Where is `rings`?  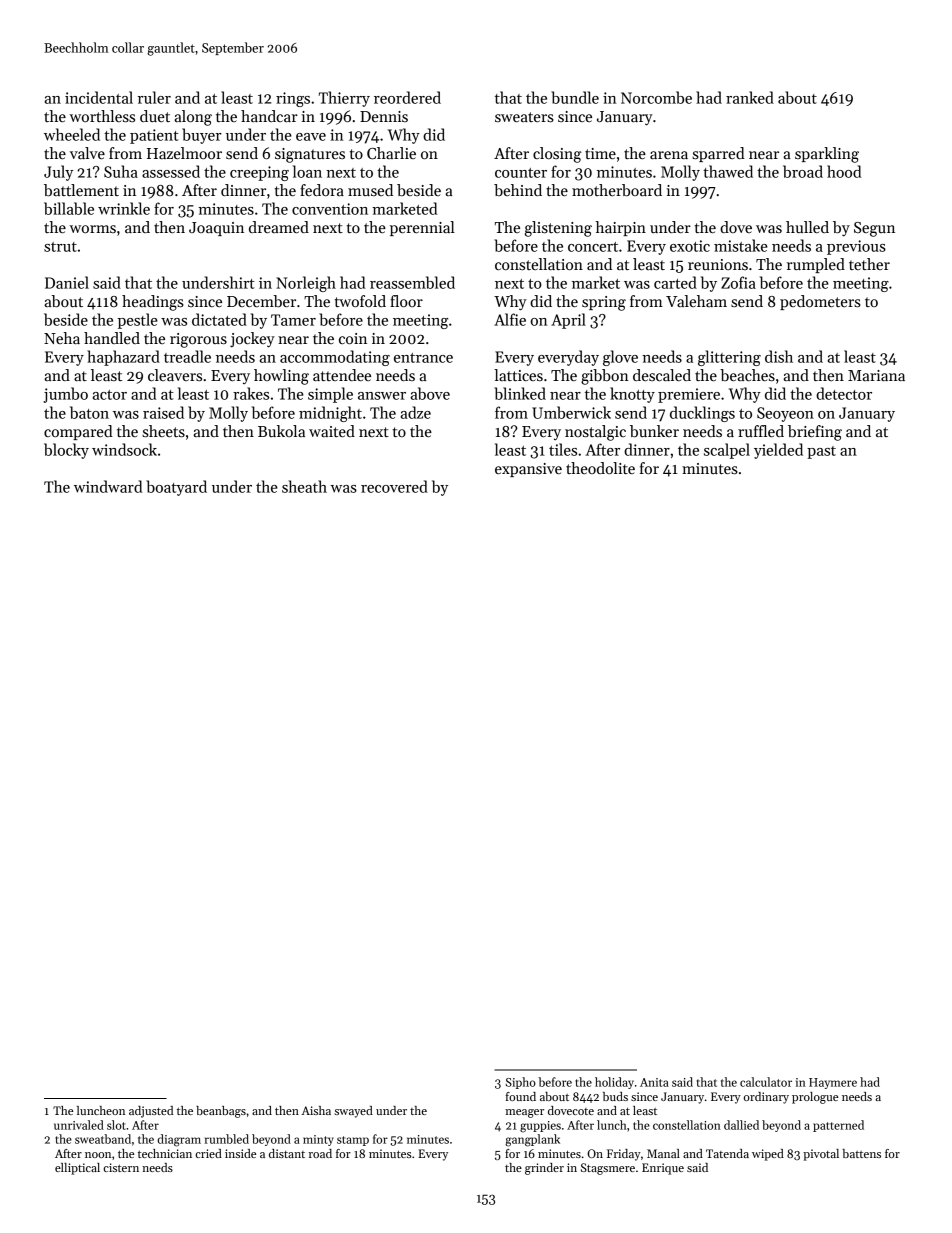 rings is located at coordinates (293, 99).
